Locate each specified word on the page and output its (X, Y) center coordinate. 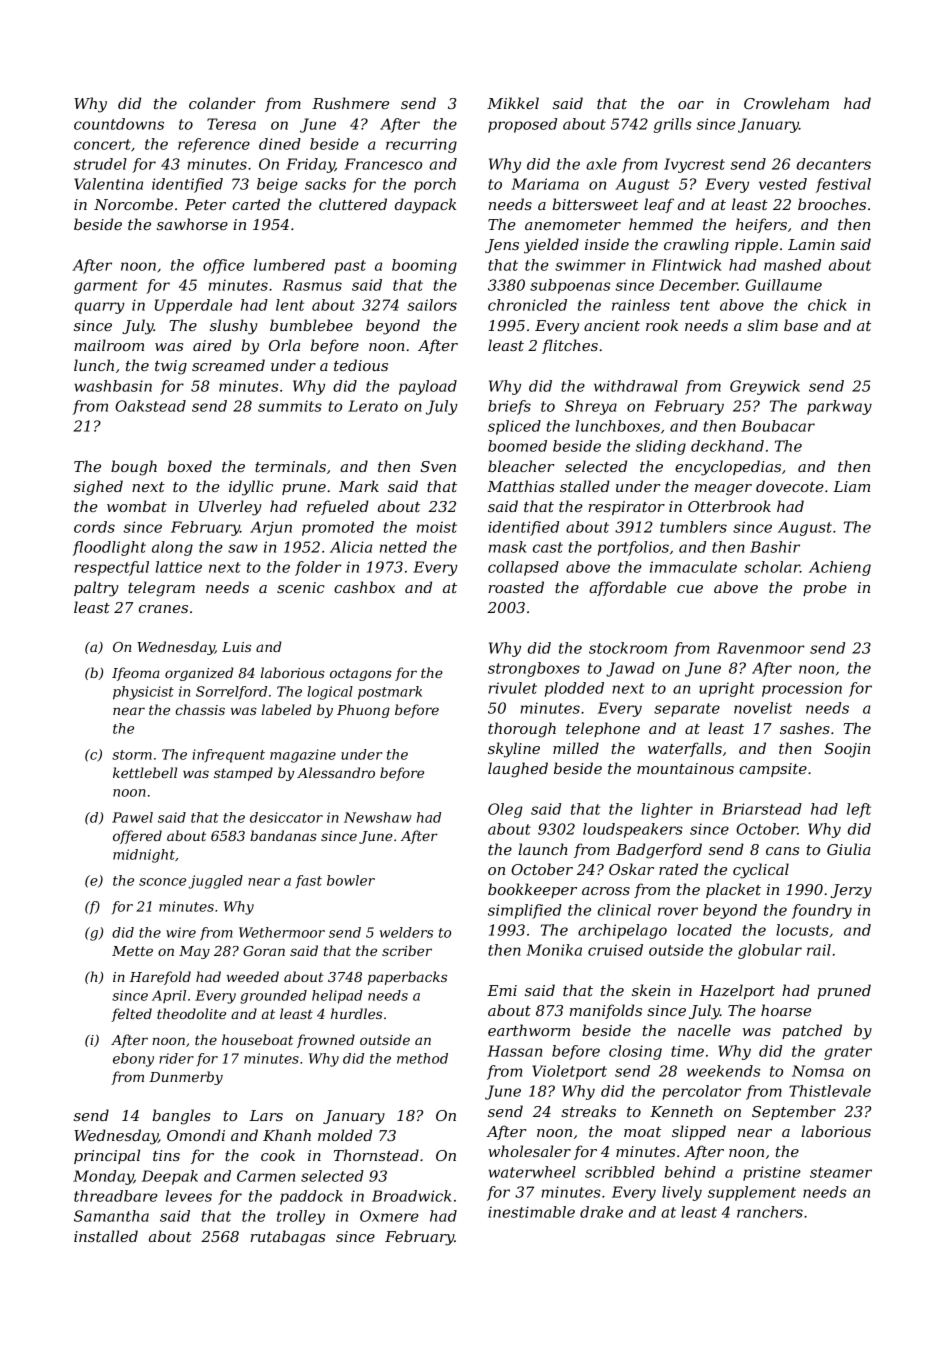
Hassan (514, 1051)
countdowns (119, 124)
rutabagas (288, 1238)
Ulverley (230, 508)
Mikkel (513, 103)
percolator (701, 1092)
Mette (132, 951)
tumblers (693, 527)
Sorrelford (231, 693)
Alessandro (336, 772)
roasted (516, 587)
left (859, 810)
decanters (834, 164)
